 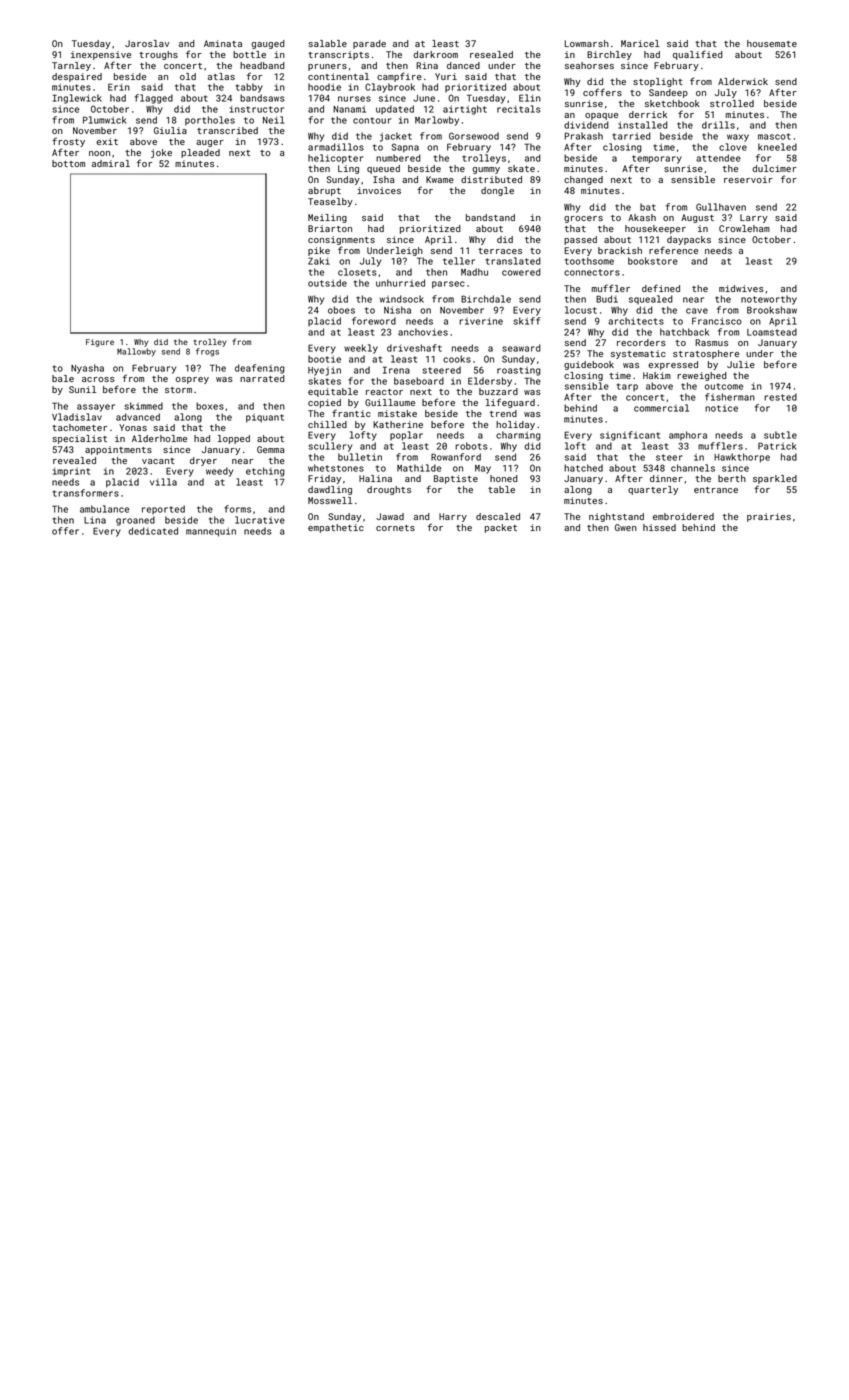 What do you see at coordinates (219, 472) in the screenshot?
I see `weedy` at bounding box center [219, 472].
